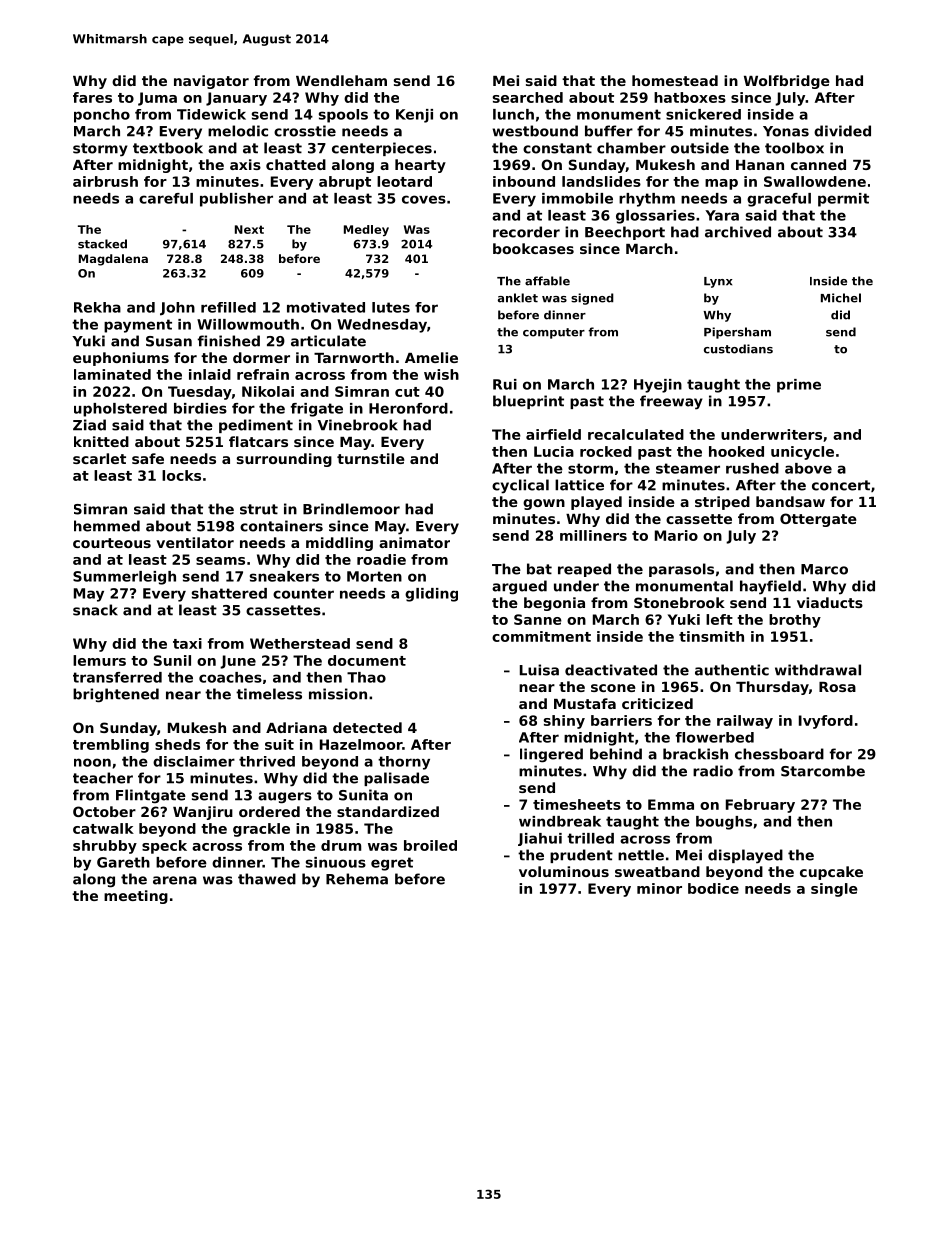 This screenshot has width=952, height=1233. What do you see at coordinates (269, 811) in the screenshot?
I see `ordered` at bounding box center [269, 811].
